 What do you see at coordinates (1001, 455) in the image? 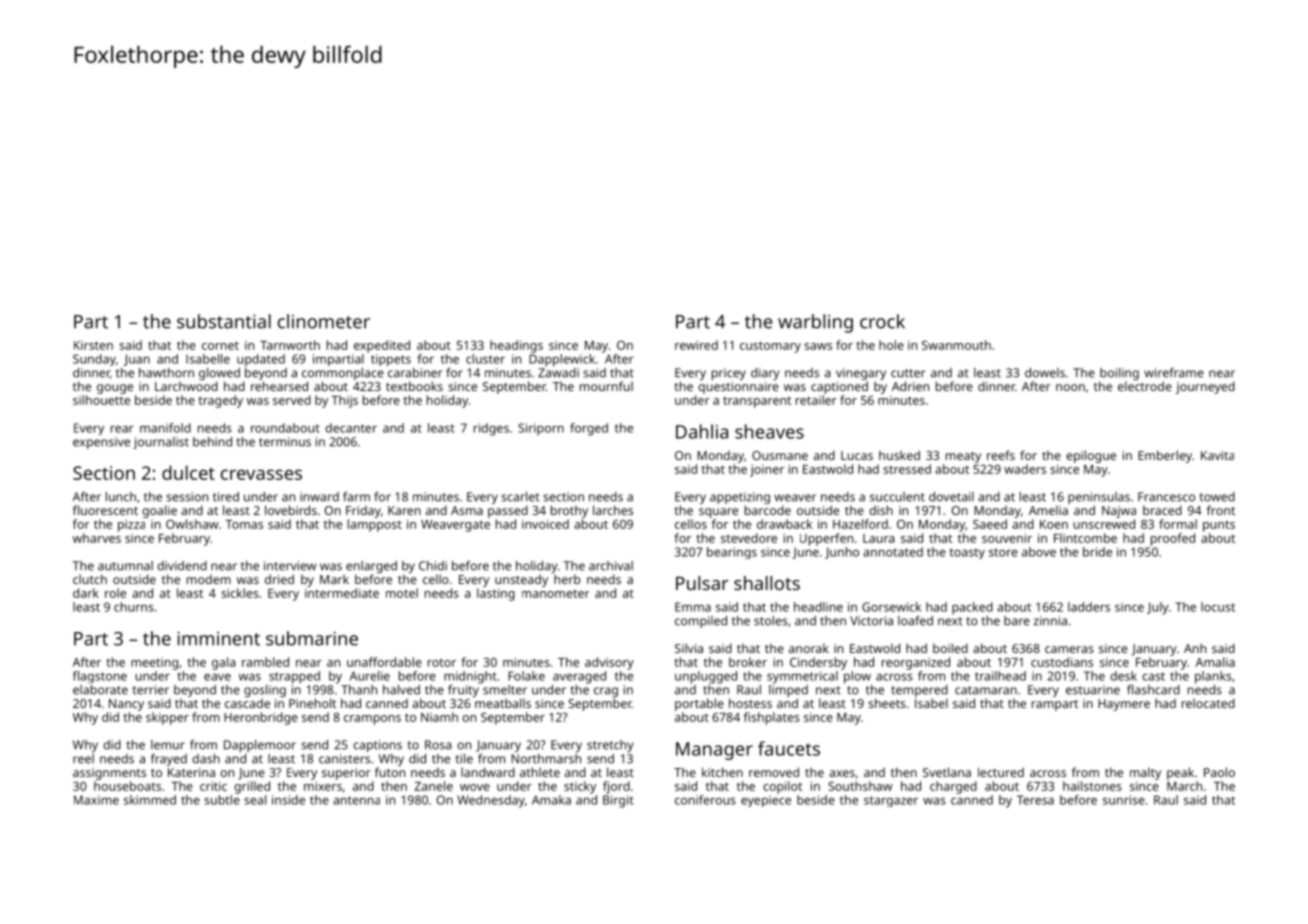
I see `reefs` at bounding box center [1001, 455].
